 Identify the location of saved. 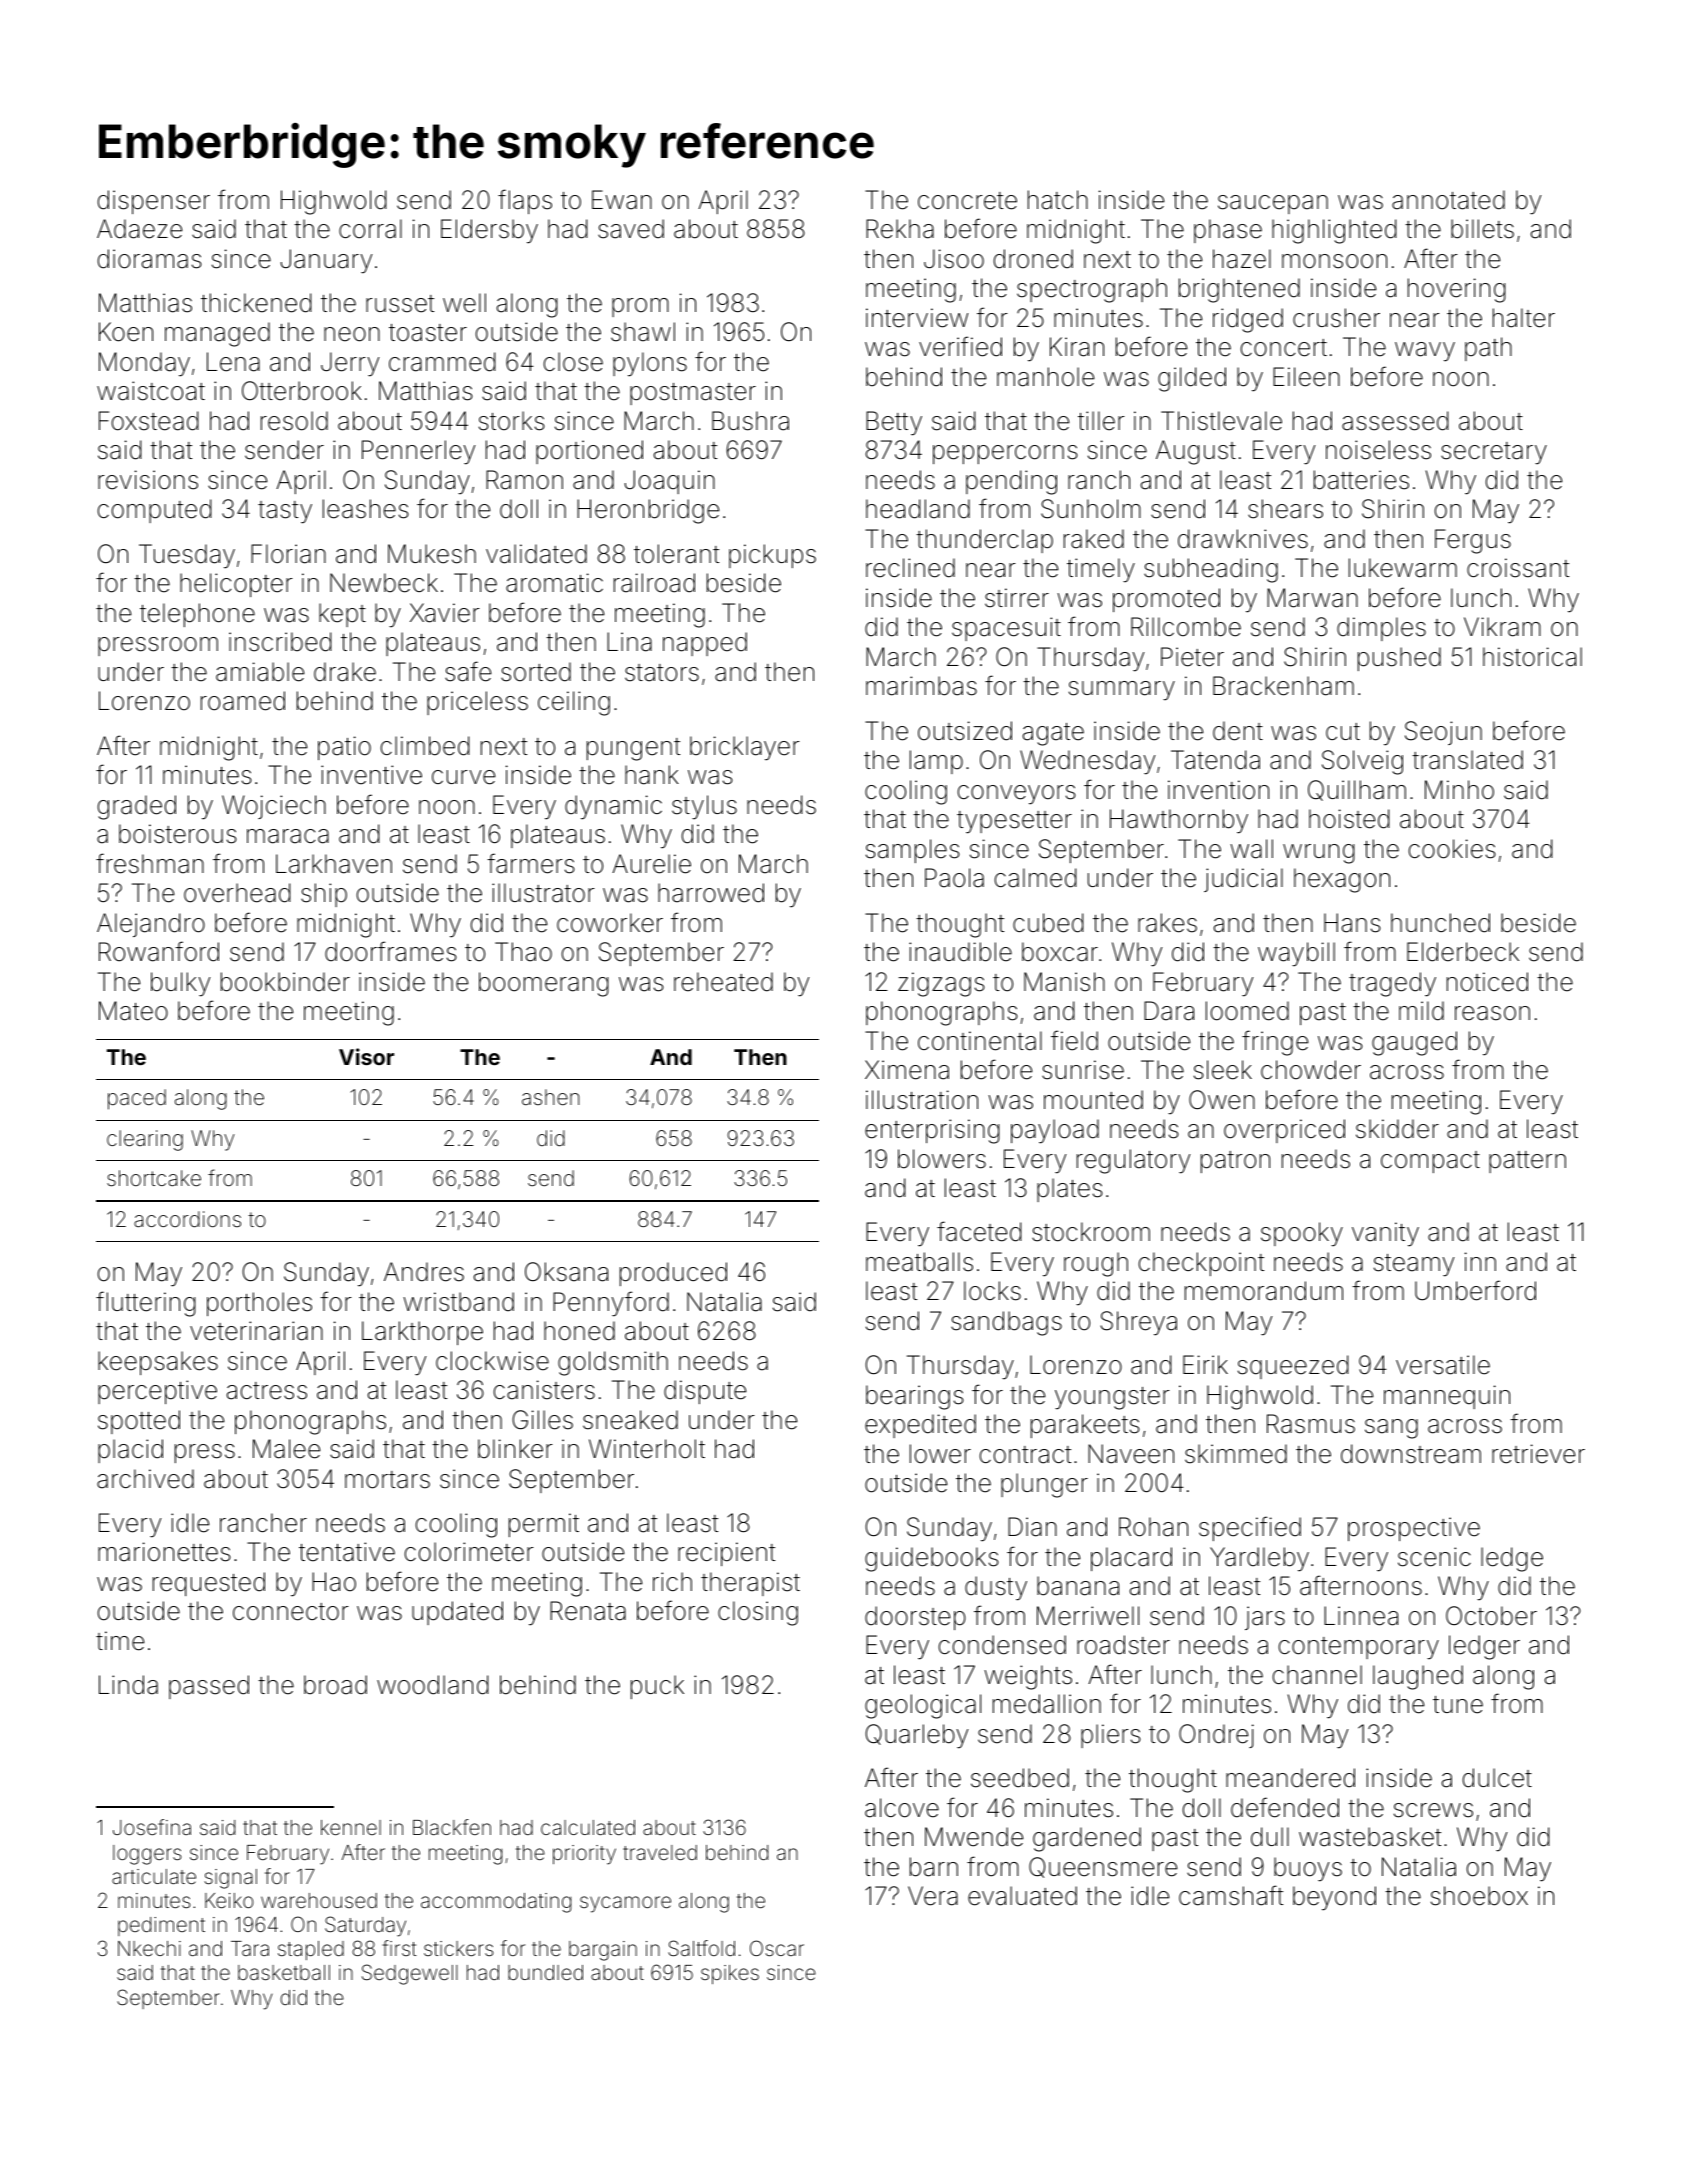
(631, 229).
